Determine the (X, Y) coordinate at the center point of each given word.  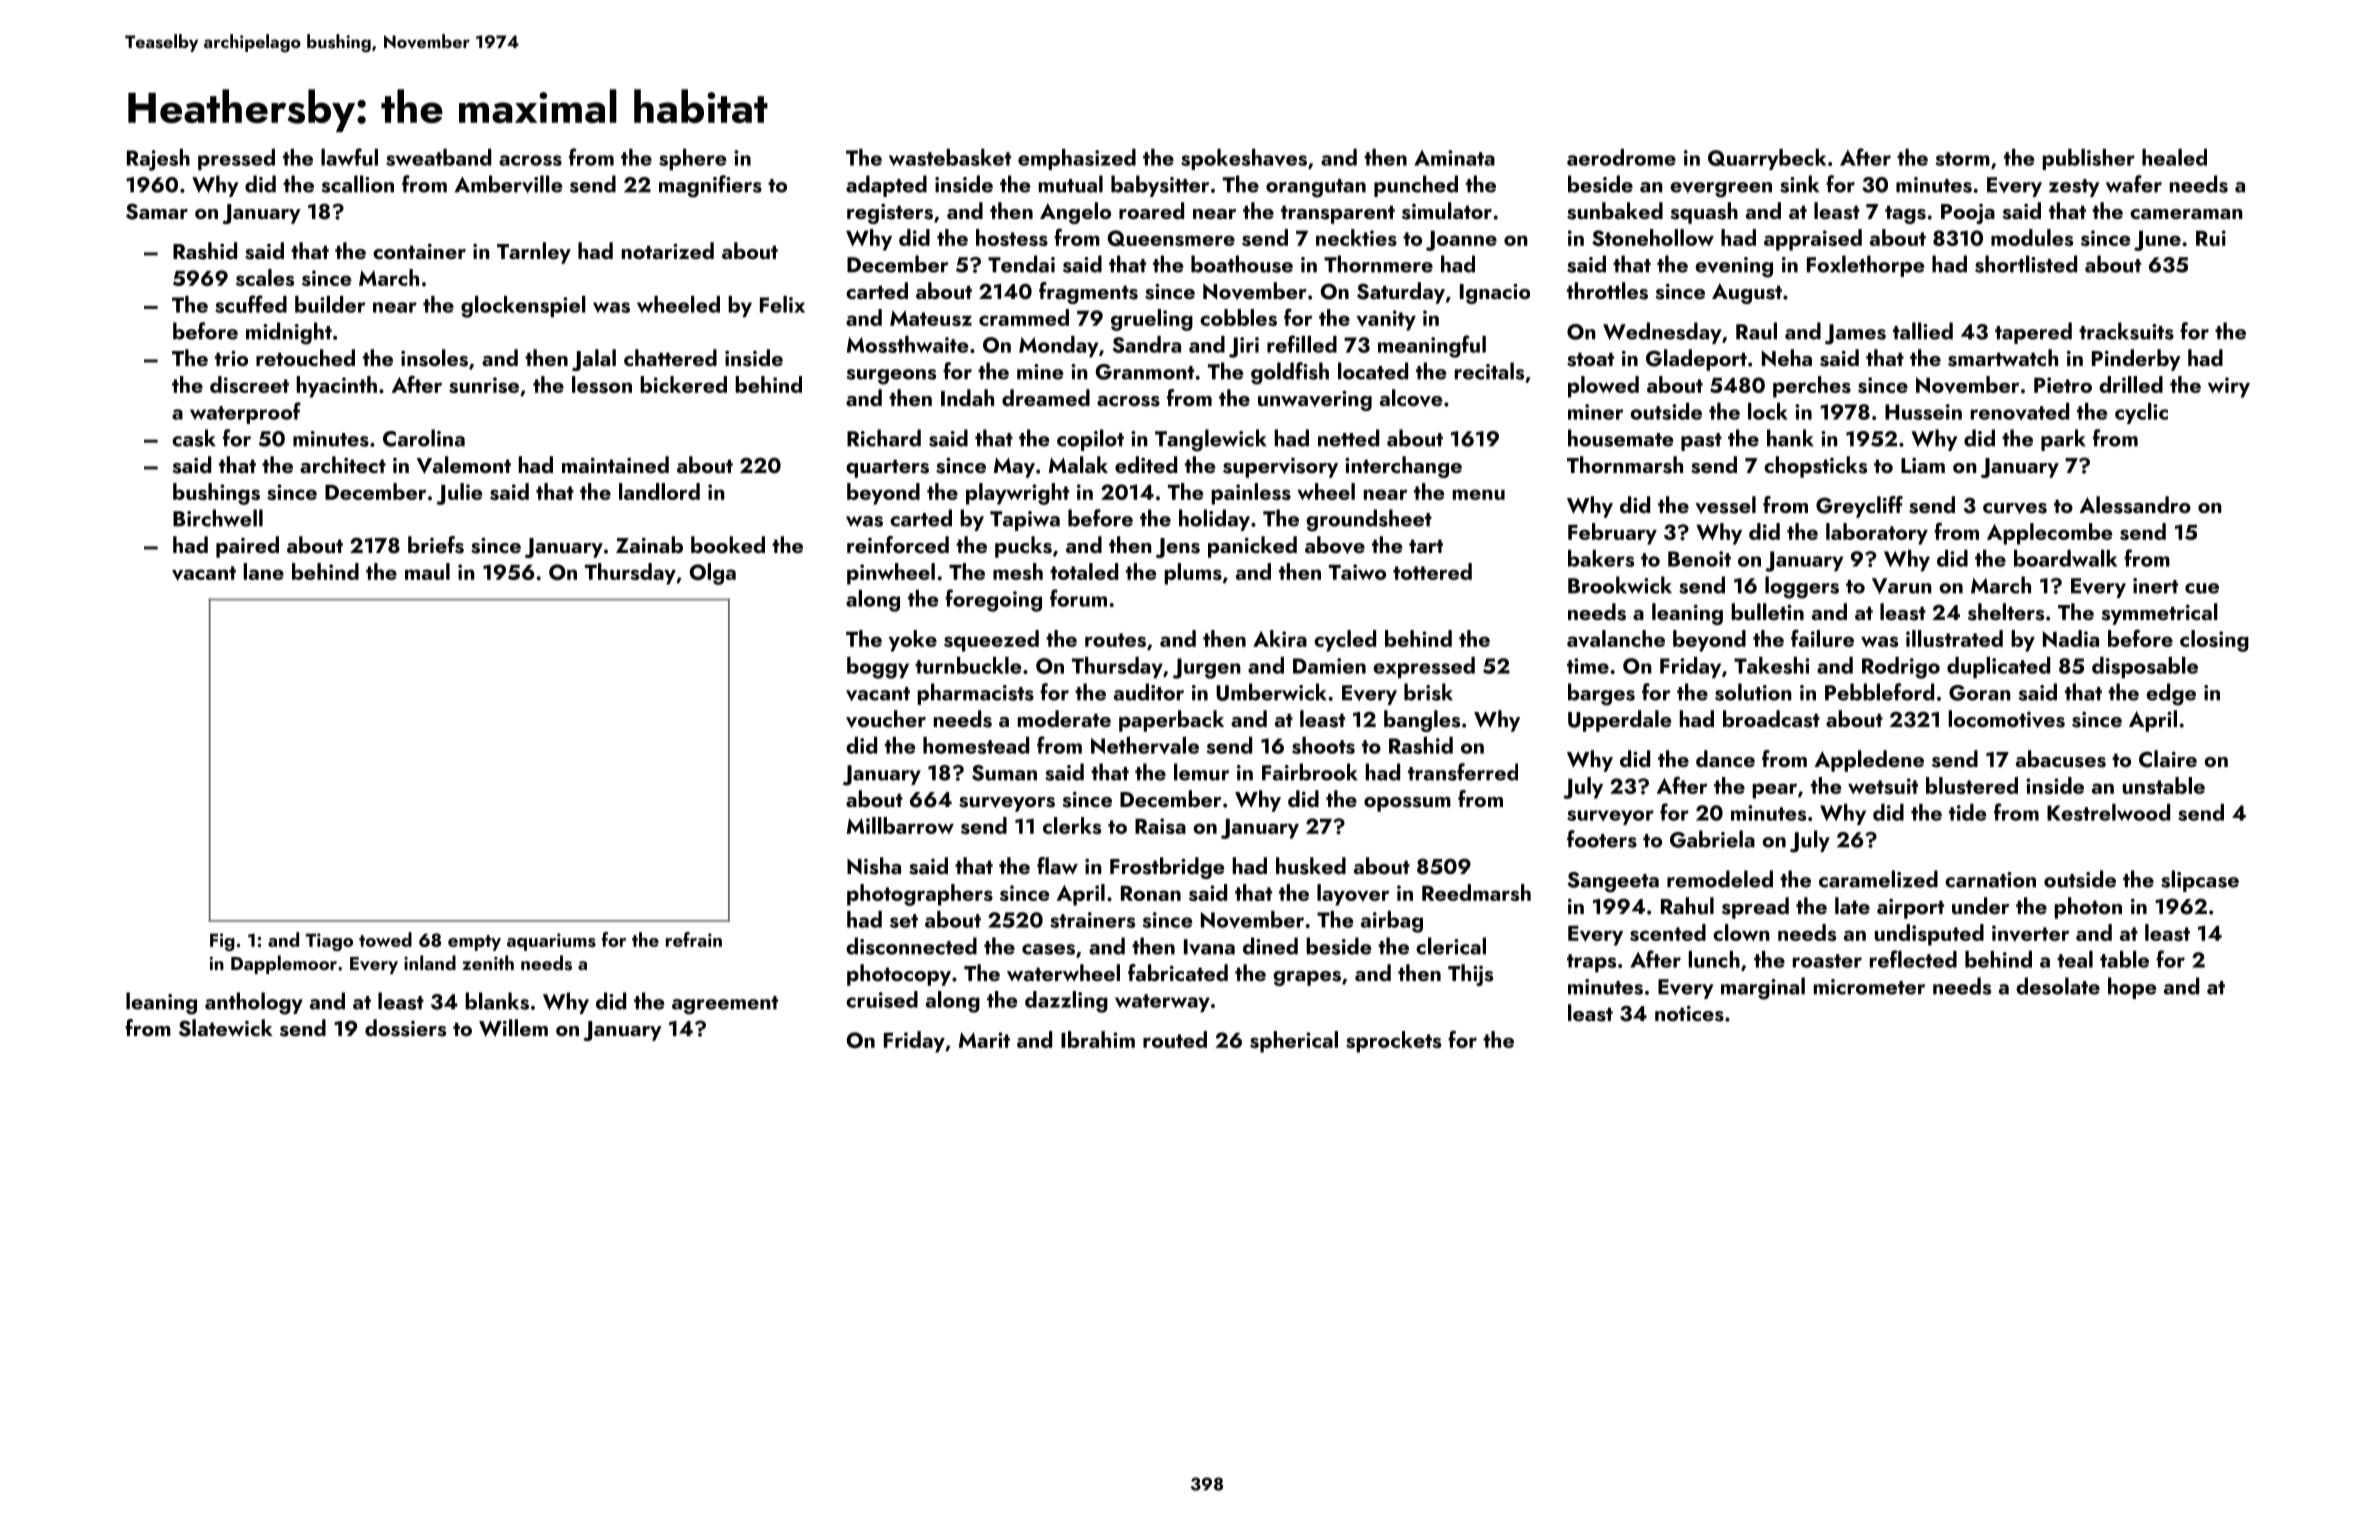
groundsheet (1369, 520)
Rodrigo (1901, 668)
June (2157, 241)
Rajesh (158, 160)
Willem (513, 1028)
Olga (712, 574)
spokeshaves (1244, 159)
